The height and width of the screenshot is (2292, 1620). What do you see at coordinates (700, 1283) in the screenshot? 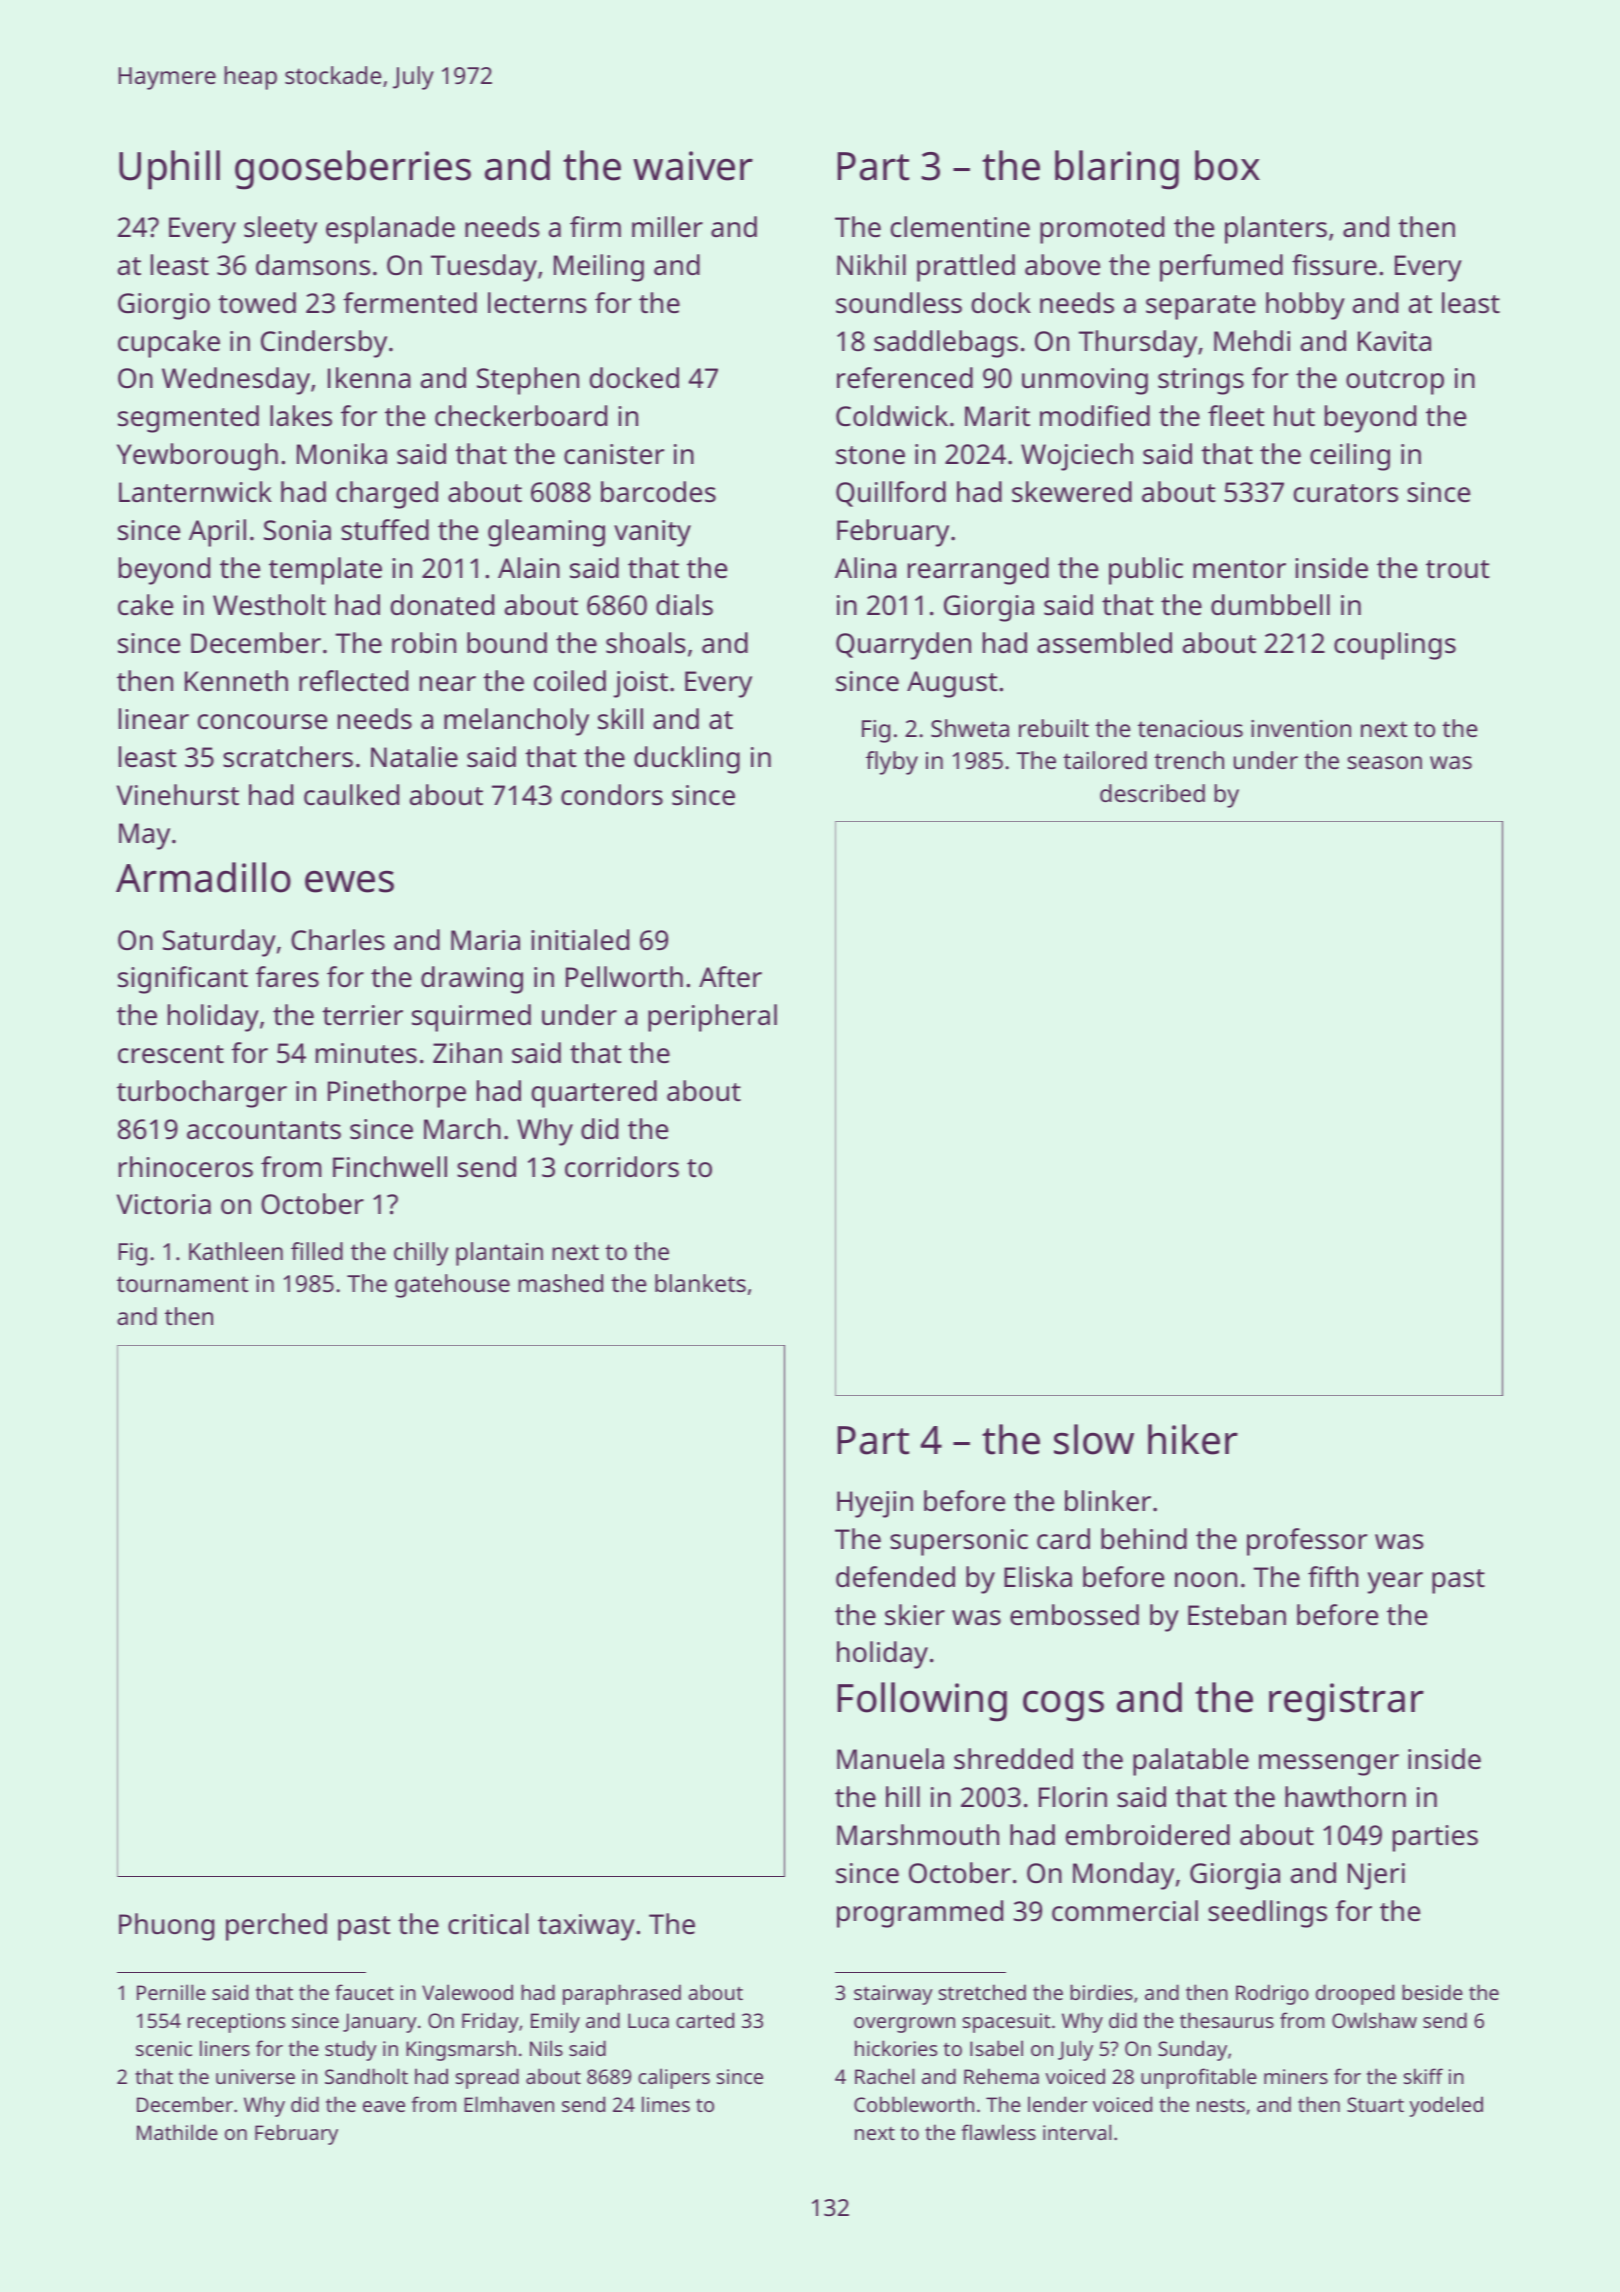
I see `blankets` at bounding box center [700, 1283].
